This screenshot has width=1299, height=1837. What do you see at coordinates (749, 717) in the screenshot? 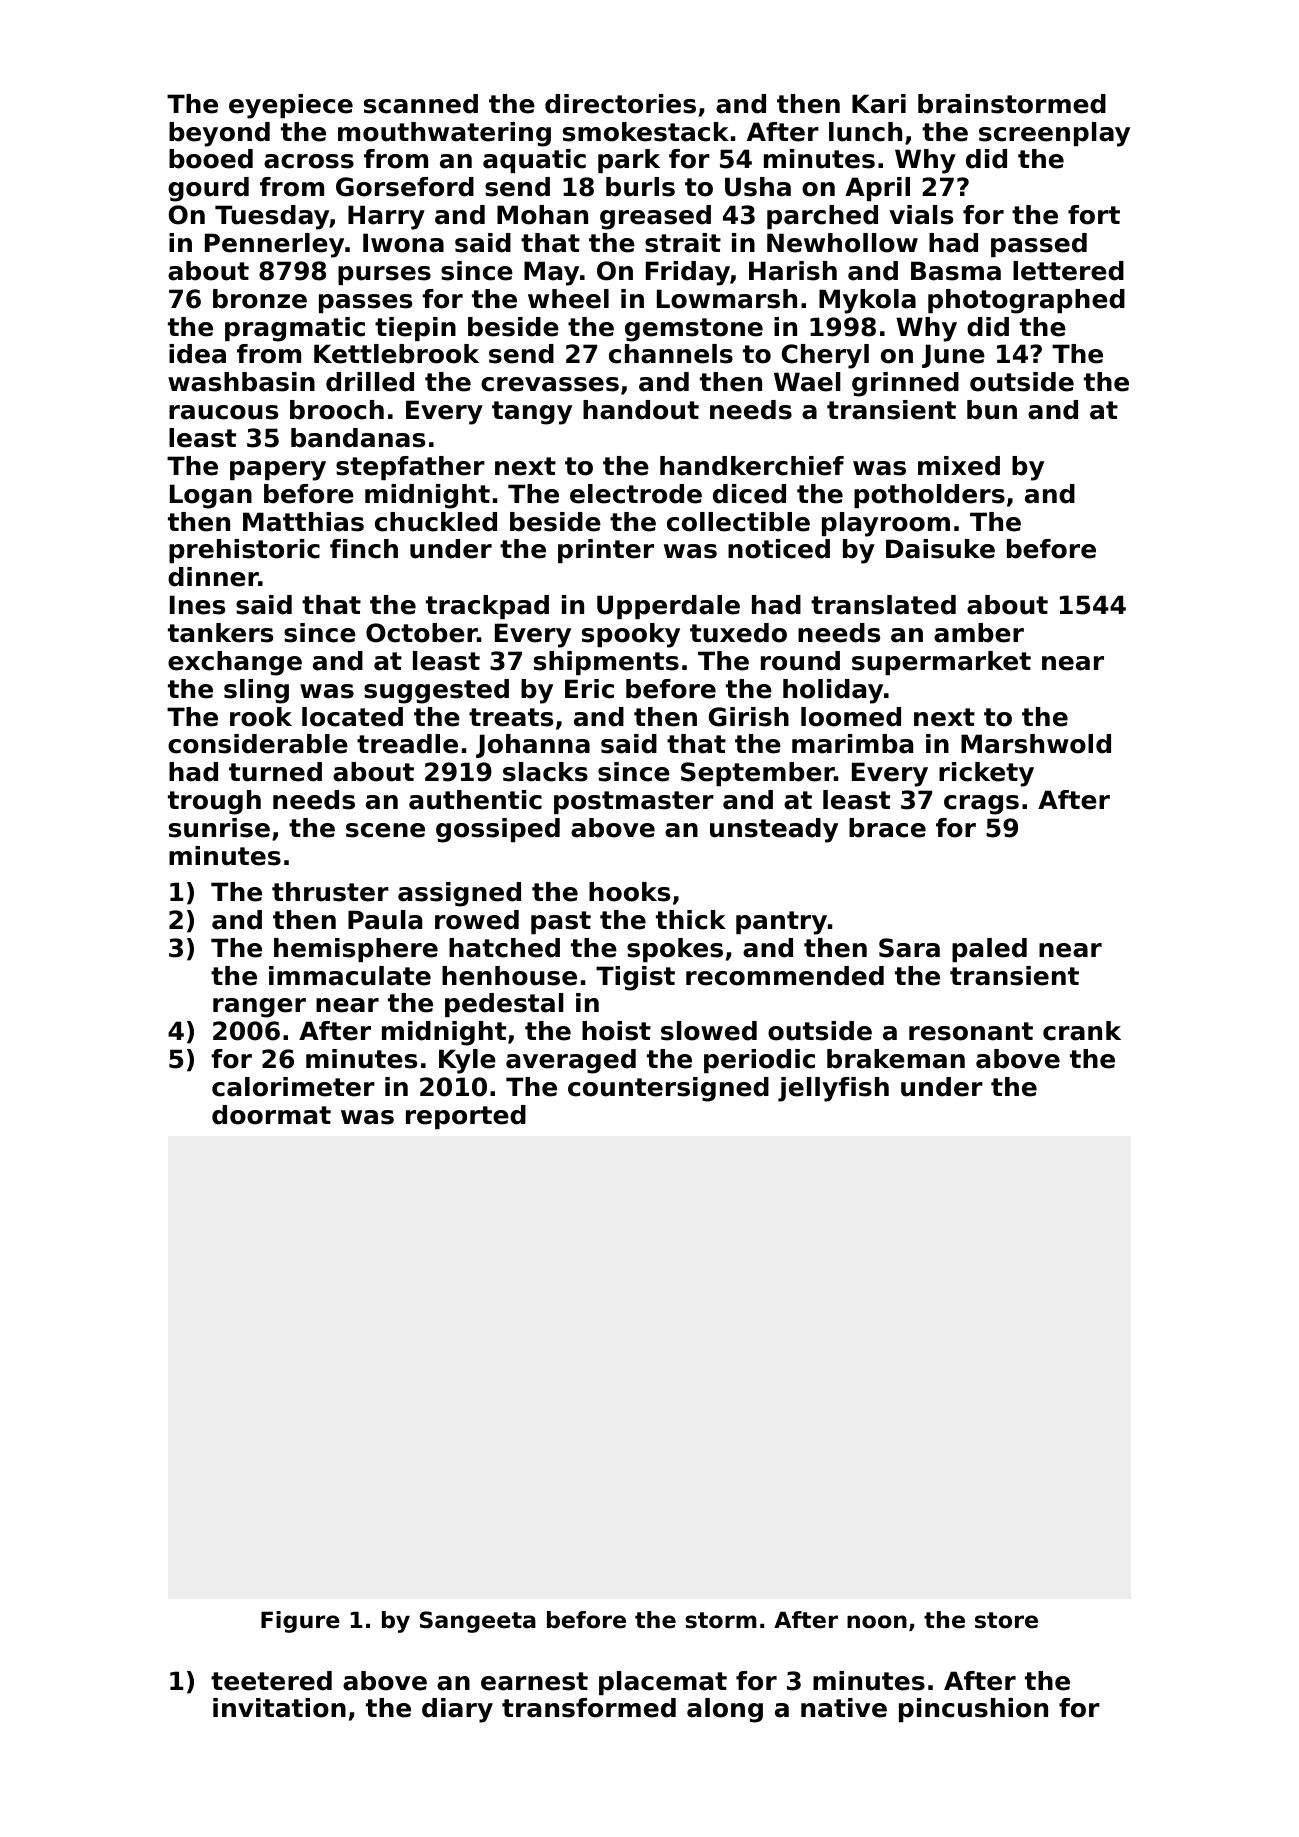
I see `Girish` at bounding box center [749, 717].
